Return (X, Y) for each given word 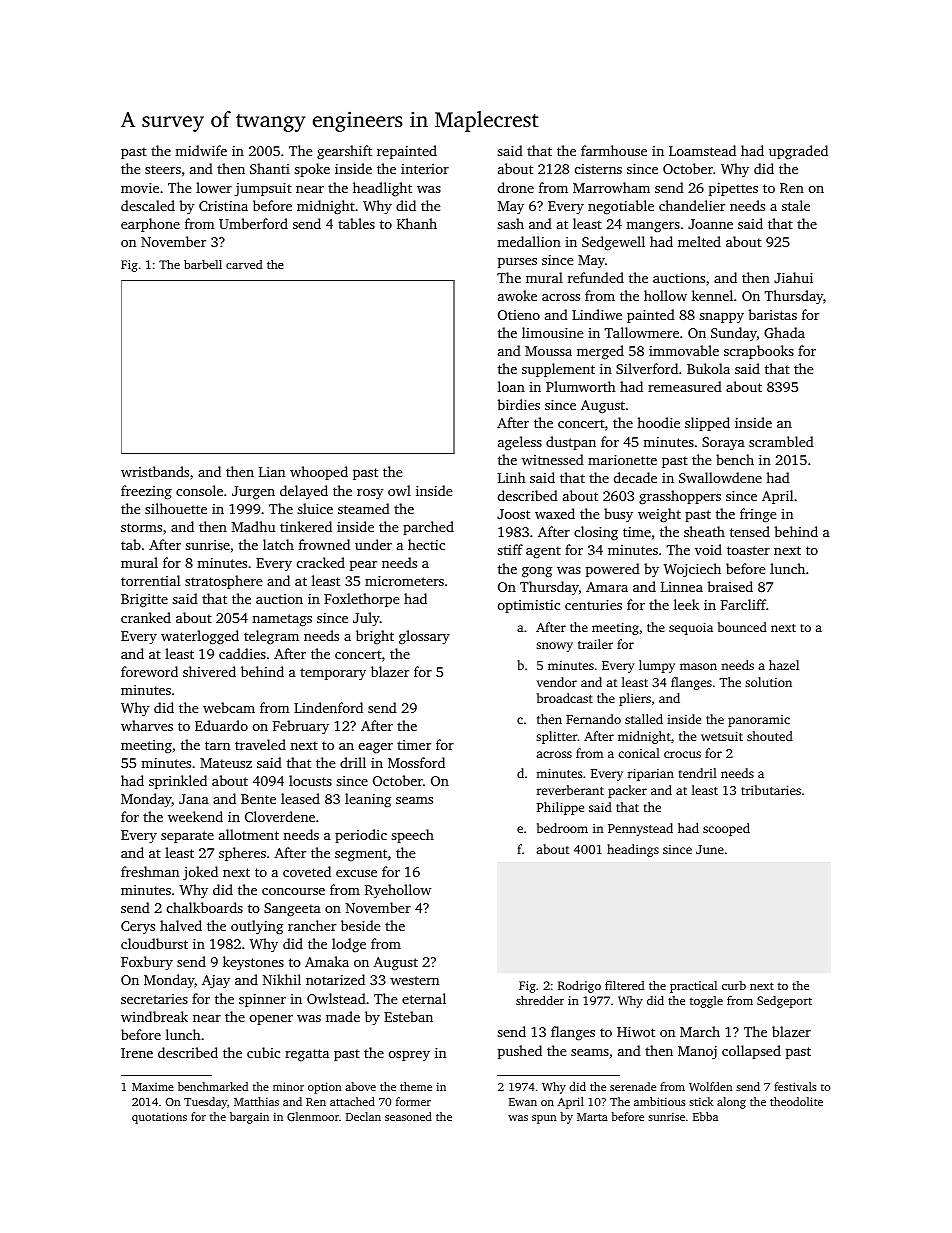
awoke (517, 295)
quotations (159, 1118)
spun (544, 1119)
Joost (513, 514)
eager (376, 748)
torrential (150, 580)
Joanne (710, 224)
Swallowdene (720, 477)
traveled (260, 744)
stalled (644, 719)
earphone (150, 225)
